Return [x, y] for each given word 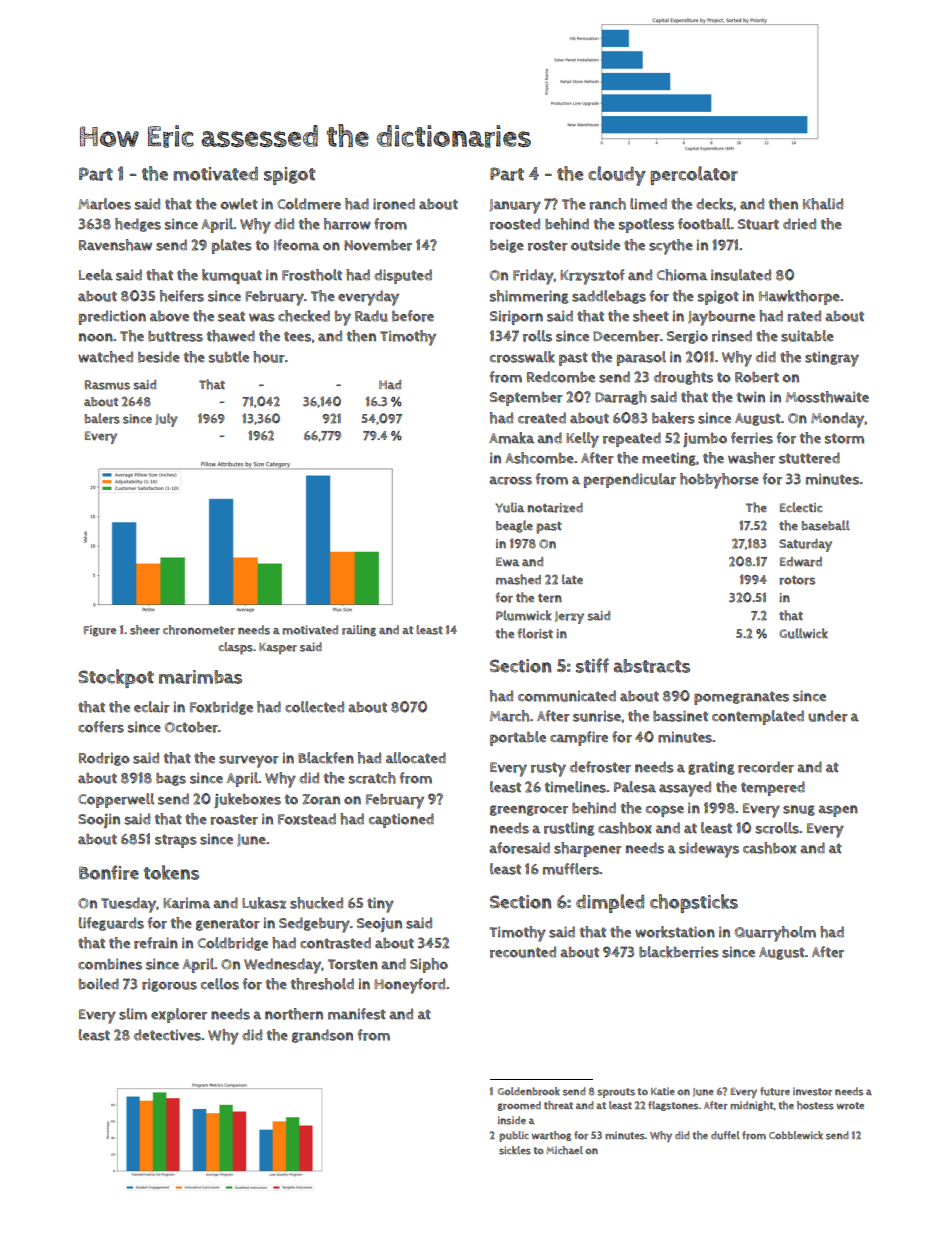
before [413, 316]
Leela [96, 275]
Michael [564, 1150]
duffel [725, 1135]
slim [133, 1014]
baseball [826, 525]
